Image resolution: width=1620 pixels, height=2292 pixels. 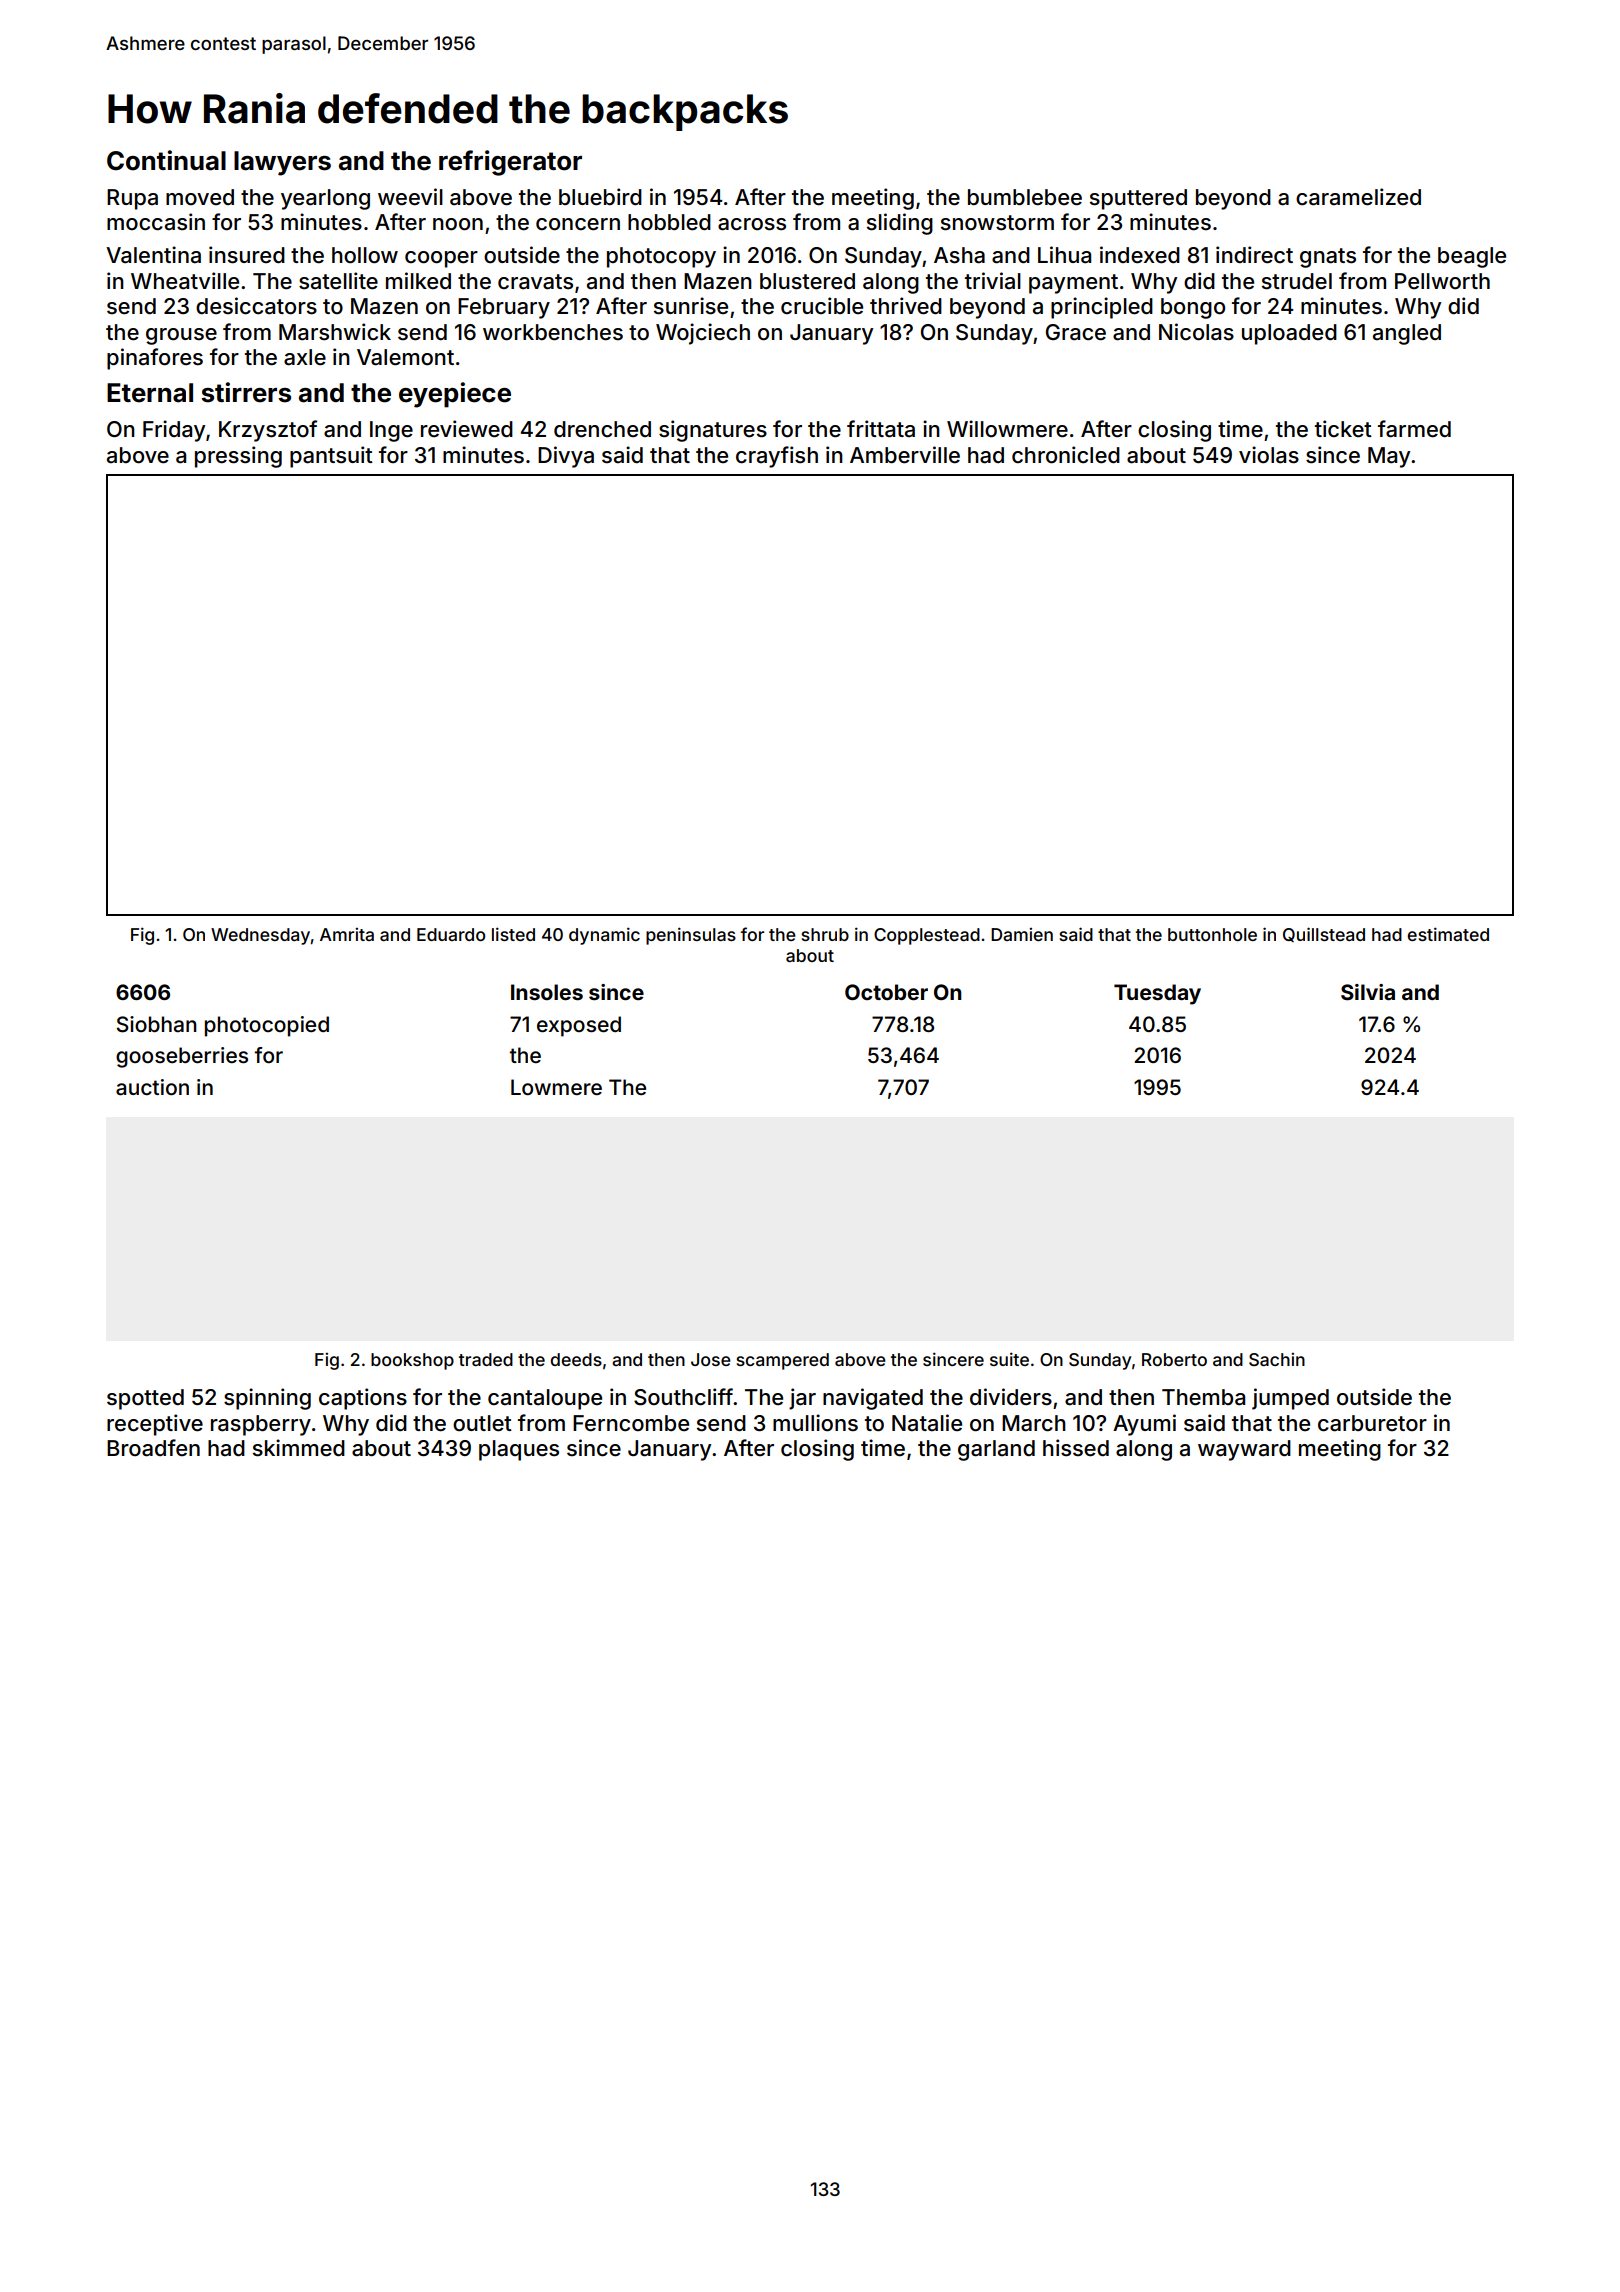 What do you see at coordinates (299, 1448) in the screenshot?
I see `skimmed` at bounding box center [299, 1448].
